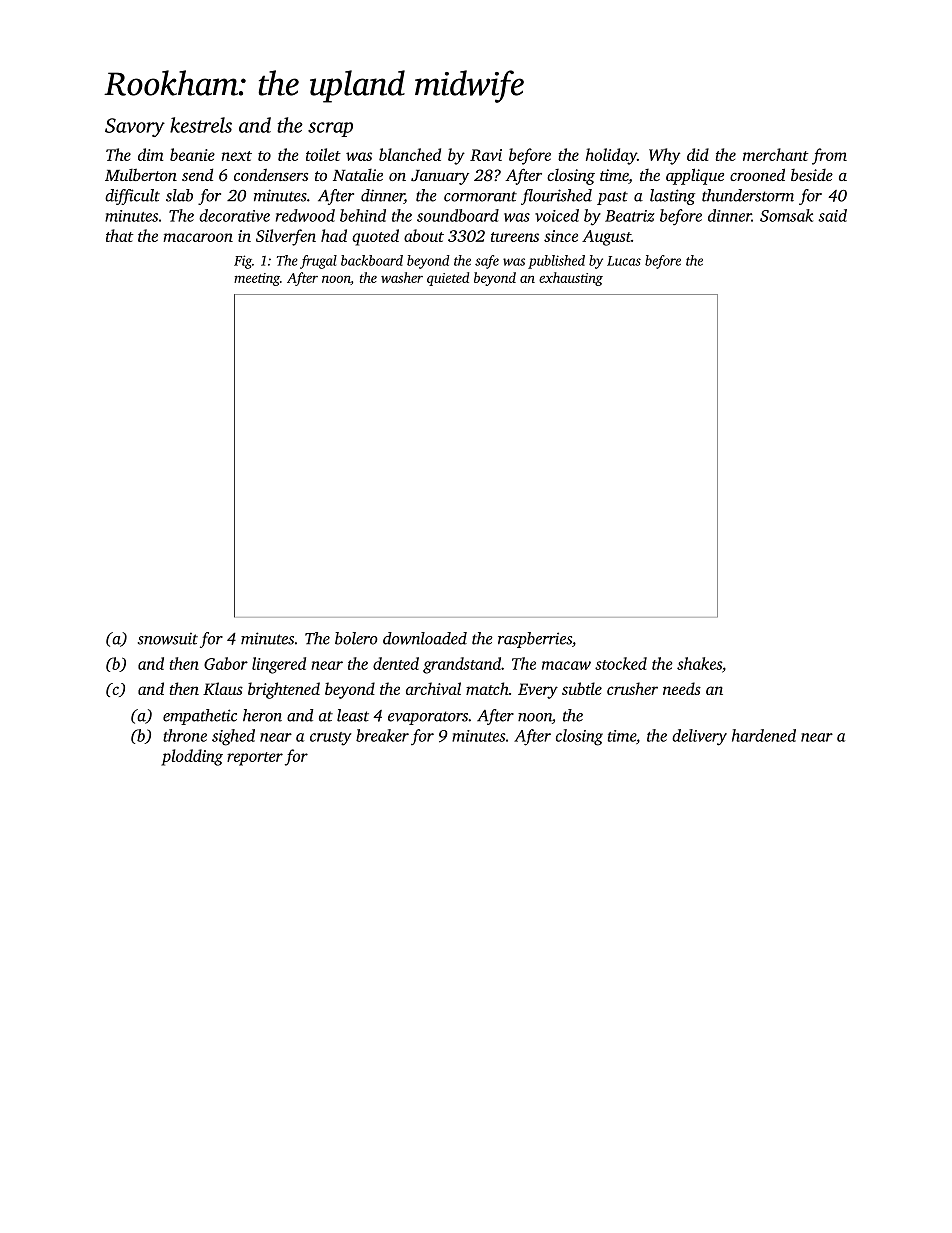 This screenshot has height=1233, width=952. Describe the element at coordinates (699, 663) in the screenshot. I see `shakes` at that location.
